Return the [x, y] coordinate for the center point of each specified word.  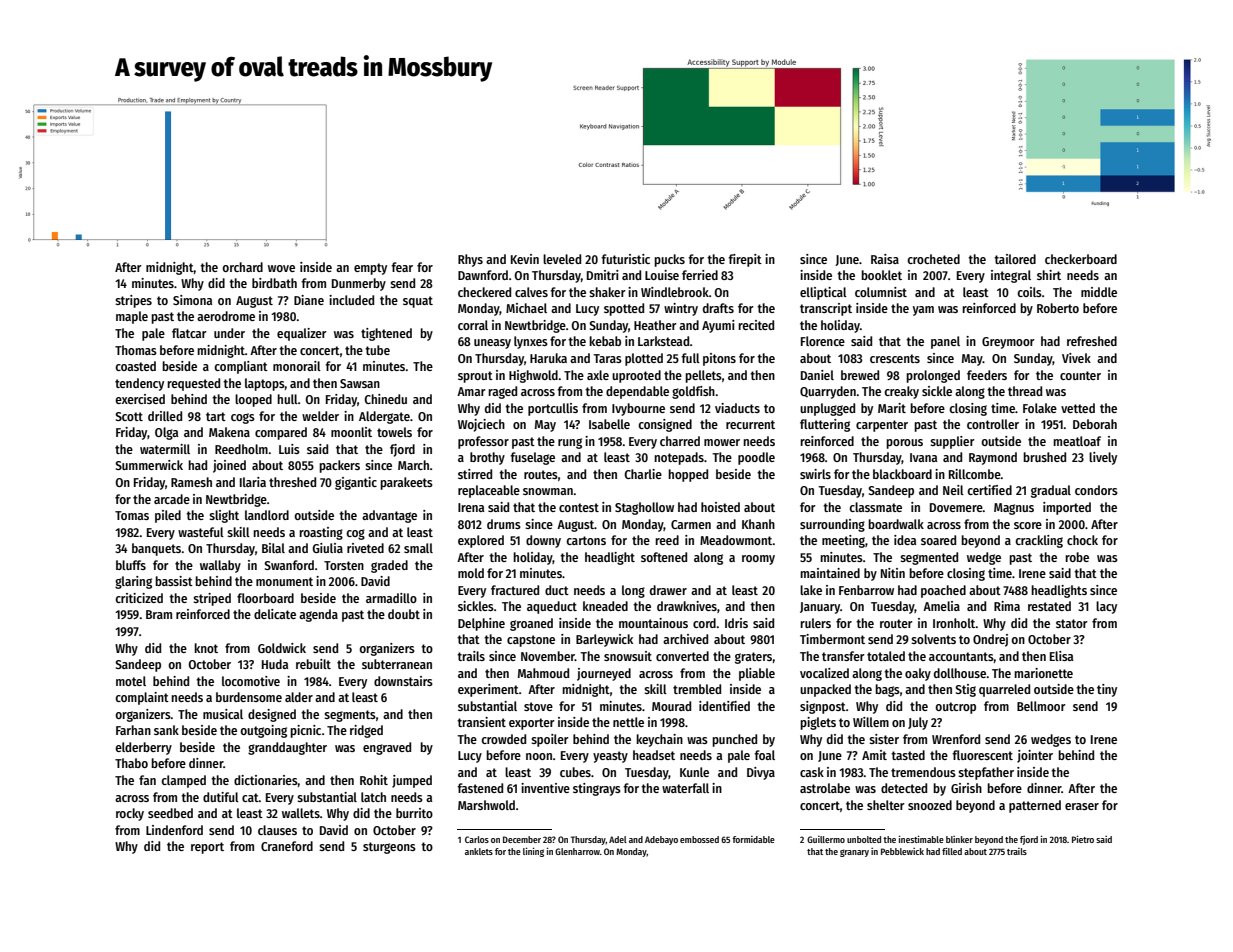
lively [1103, 458]
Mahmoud [543, 673]
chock [1082, 540]
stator [1072, 623]
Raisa [885, 259]
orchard [242, 267]
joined [229, 466]
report [207, 848]
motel [131, 681]
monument [284, 581]
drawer [668, 590]
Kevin [525, 259]
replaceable [489, 491]
